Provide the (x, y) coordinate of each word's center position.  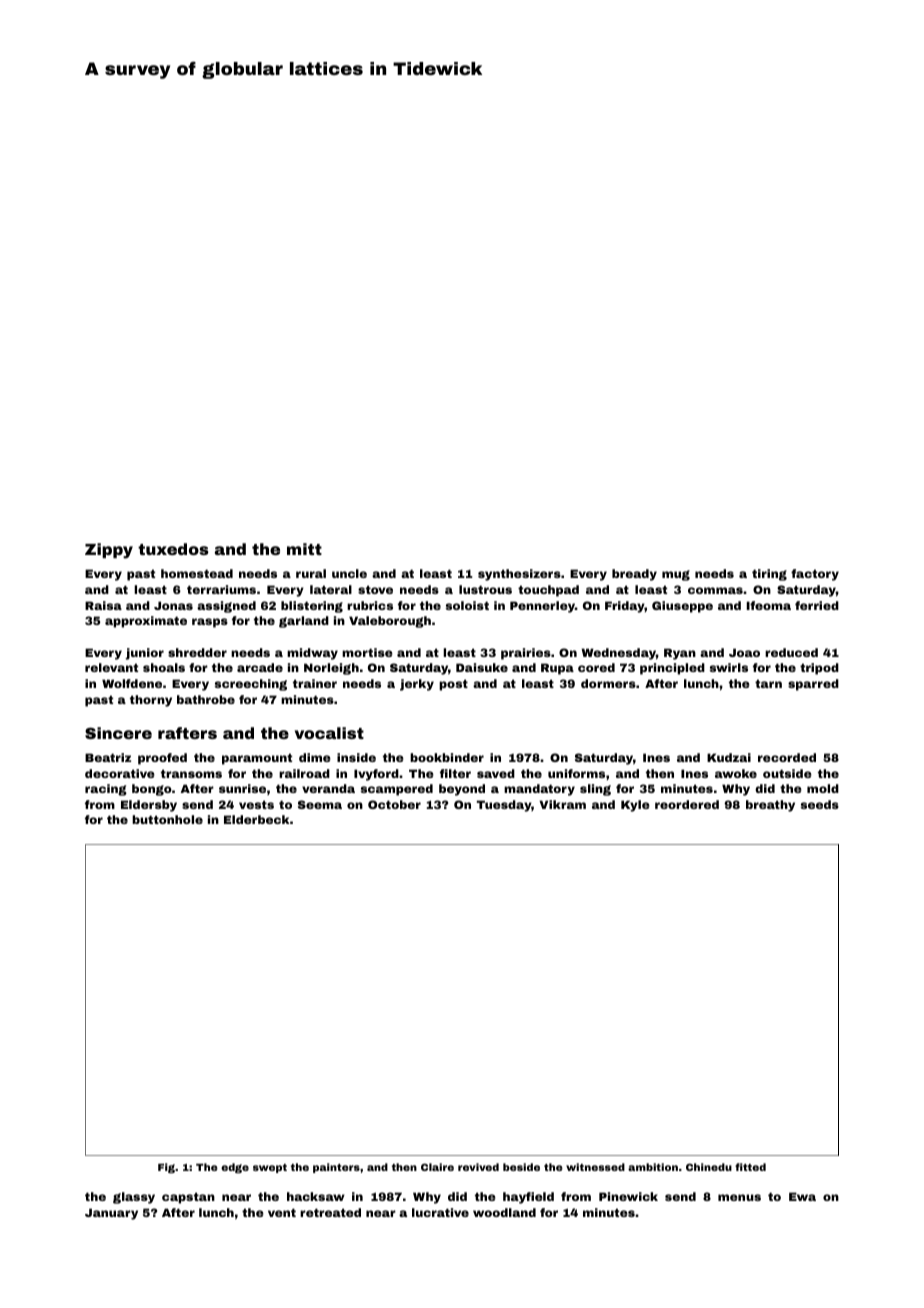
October (394, 804)
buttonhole (167, 819)
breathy (770, 806)
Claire (437, 1167)
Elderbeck (256, 819)
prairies (526, 654)
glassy (134, 1198)
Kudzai (729, 757)
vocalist (329, 733)
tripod (819, 669)
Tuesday (504, 806)
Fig (166, 1168)
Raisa (103, 605)
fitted (750, 1167)
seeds (819, 804)
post (453, 685)
